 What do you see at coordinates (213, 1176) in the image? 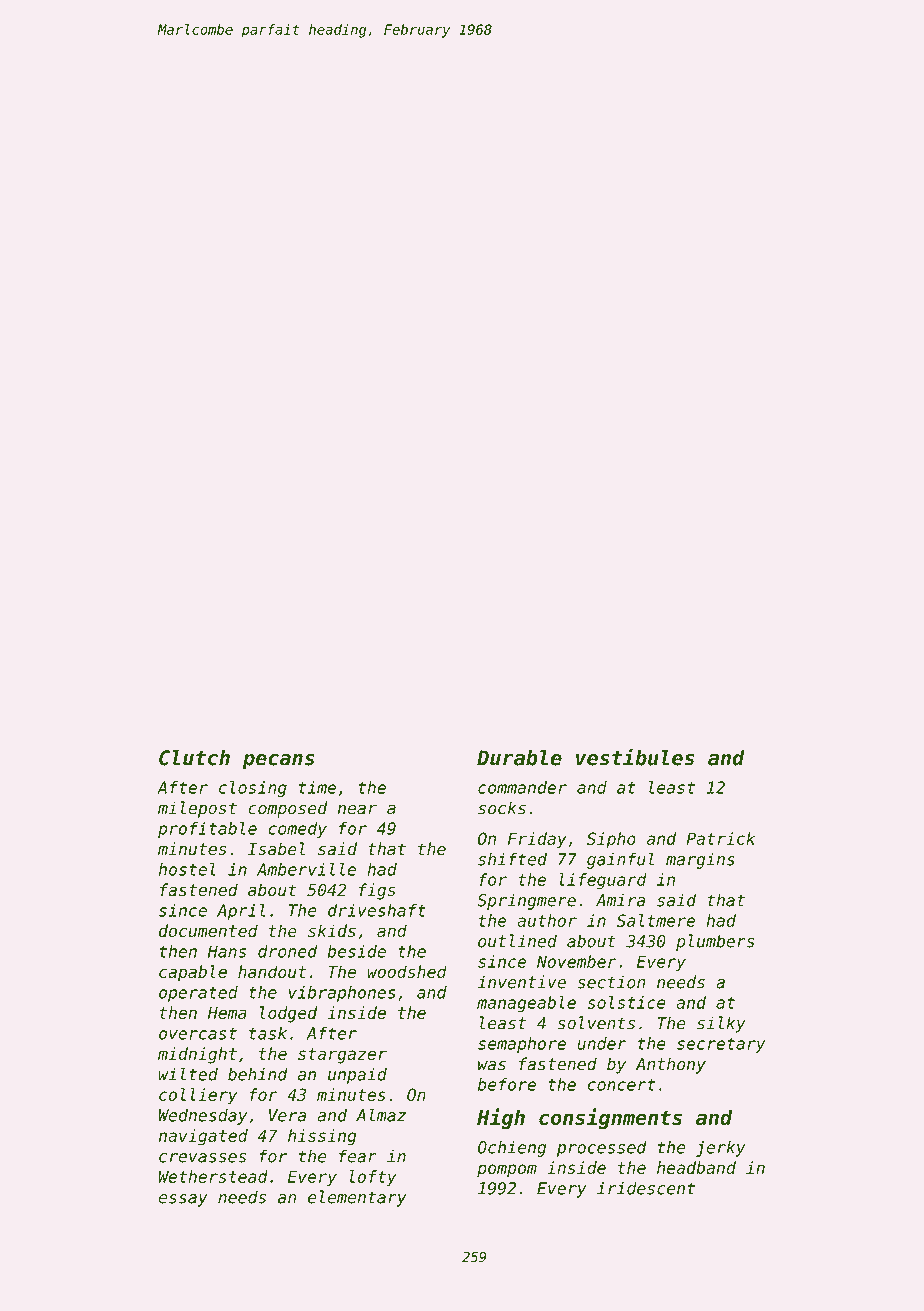
I see `Wetherstead` at bounding box center [213, 1176].
